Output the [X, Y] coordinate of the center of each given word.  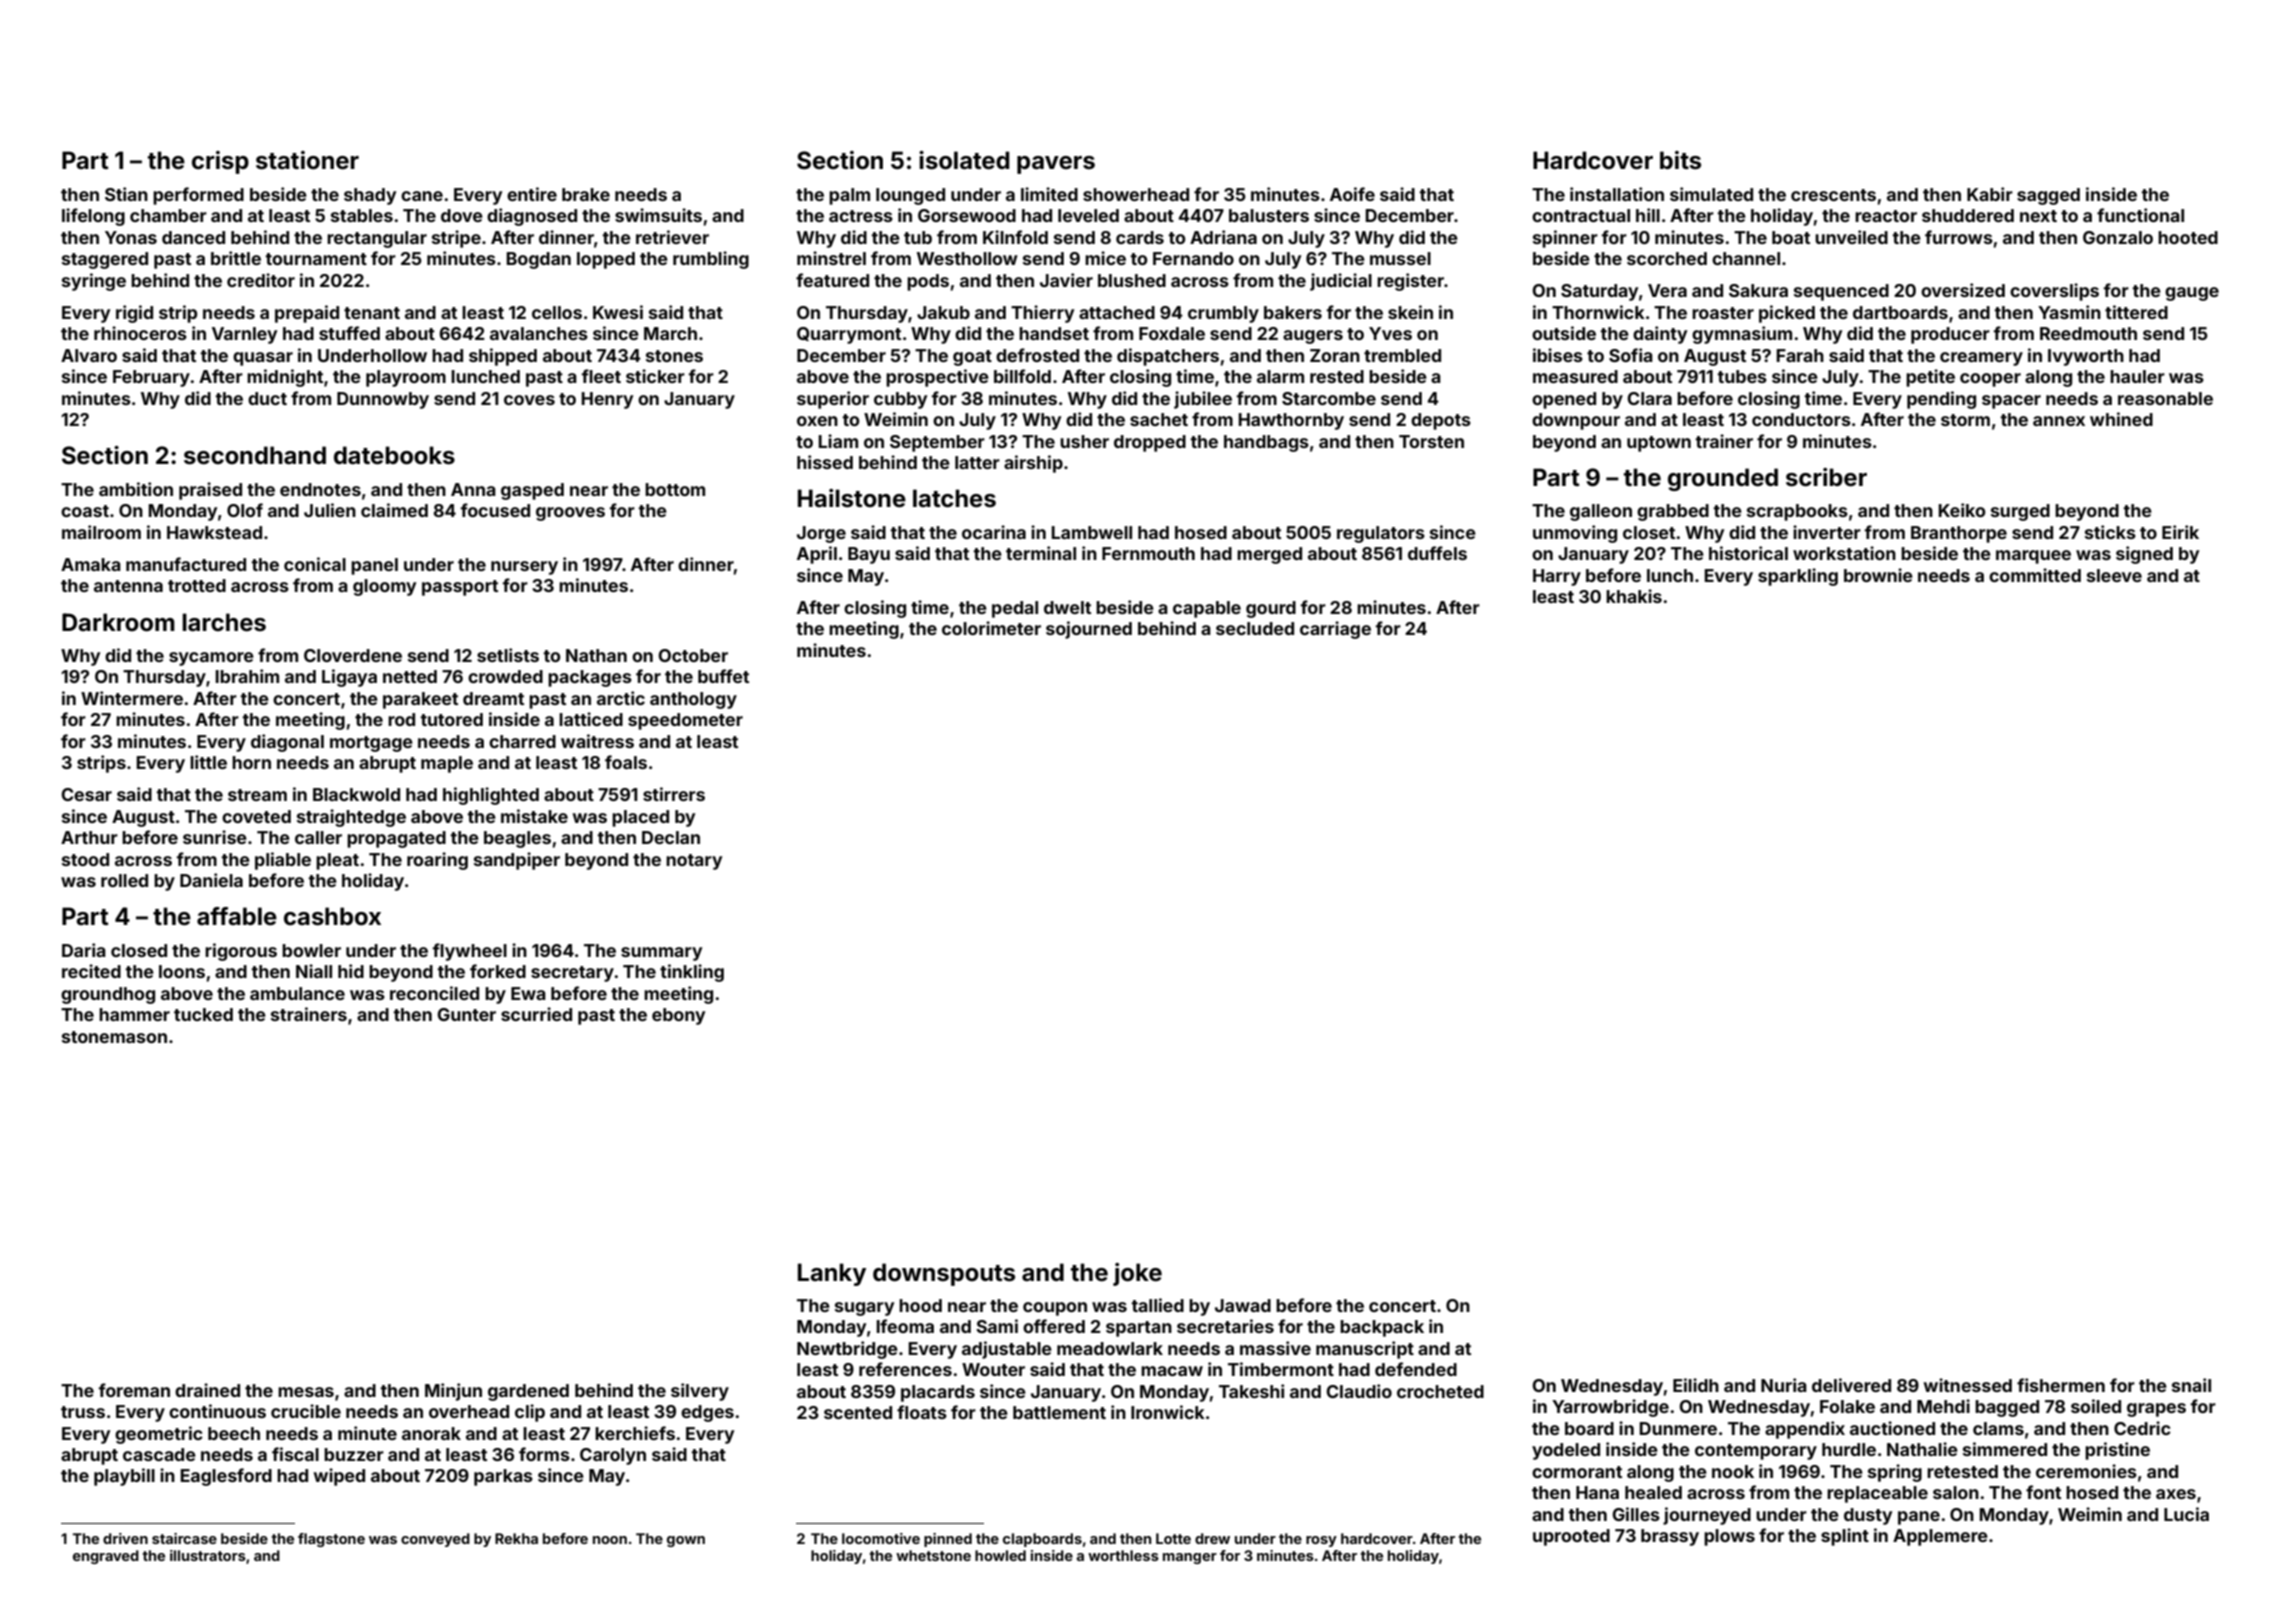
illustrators [208, 1555]
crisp [220, 162]
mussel [1400, 258]
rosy [1321, 1541]
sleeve [2114, 575]
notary [694, 862]
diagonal [287, 743]
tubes [1742, 376]
